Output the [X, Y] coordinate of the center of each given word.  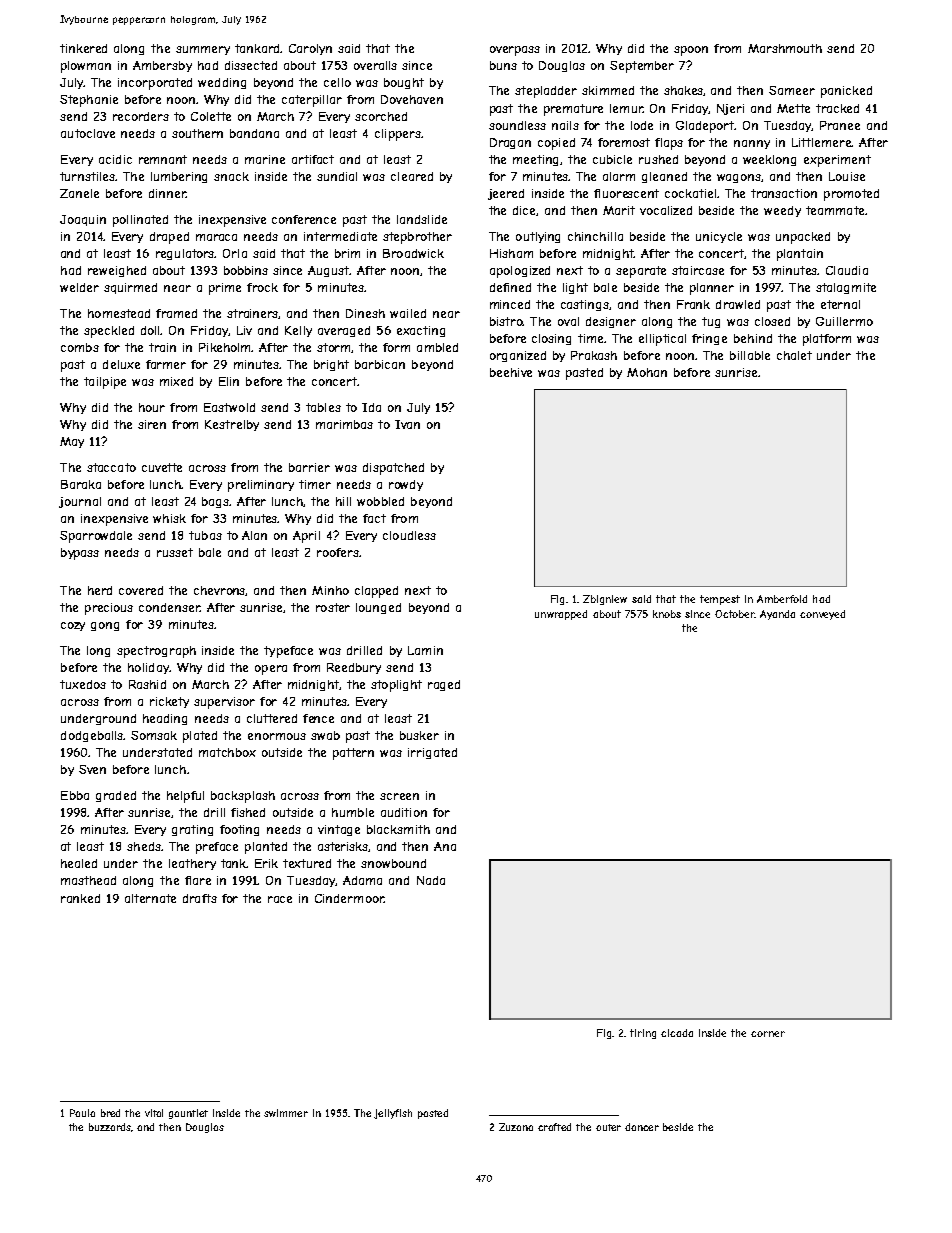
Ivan [407, 424]
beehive [511, 372]
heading [165, 719]
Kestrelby [232, 425]
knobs [667, 614]
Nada [431, 880]
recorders [141, 116]
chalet [794, 355]
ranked [80, 898]
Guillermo [844, 321]
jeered [506, 194]
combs [80, 347]
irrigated [432, 753]
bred [110, 1113]
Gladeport [705, 127]
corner [768, 1034]
